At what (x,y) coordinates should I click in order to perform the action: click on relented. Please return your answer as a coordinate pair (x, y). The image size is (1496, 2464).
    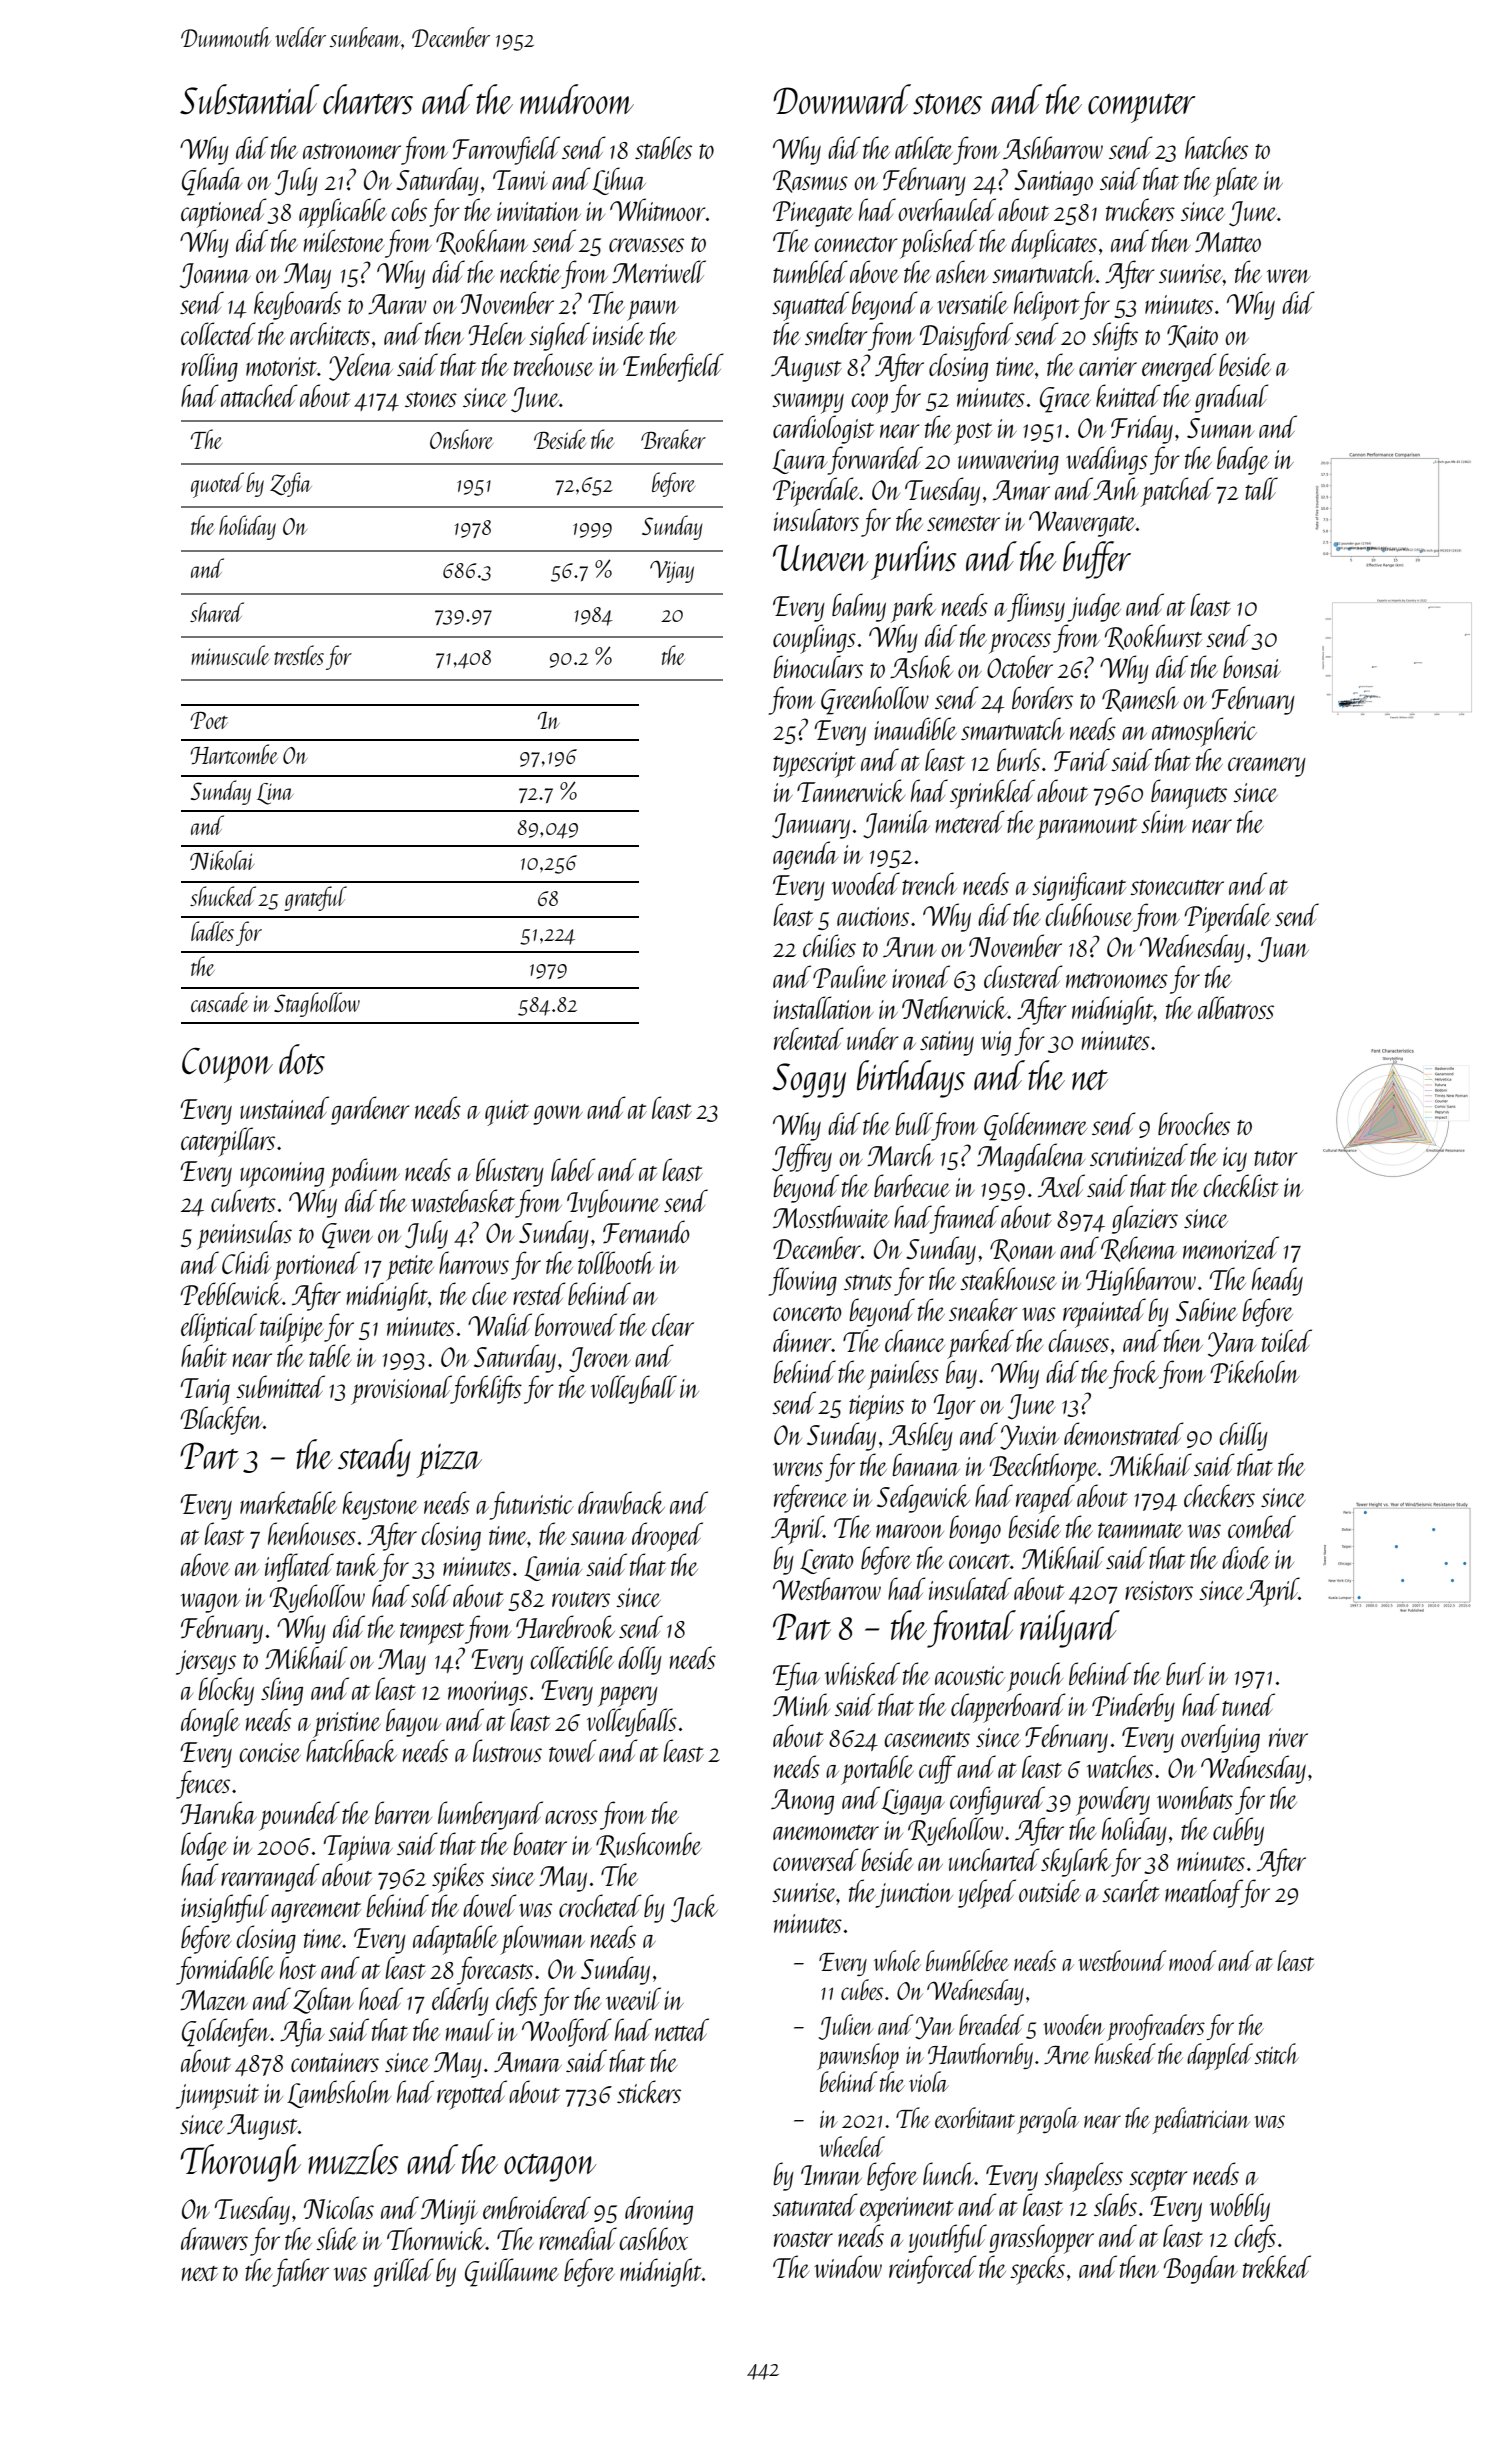
    Looking at the image, I should click on (809, 1038).
